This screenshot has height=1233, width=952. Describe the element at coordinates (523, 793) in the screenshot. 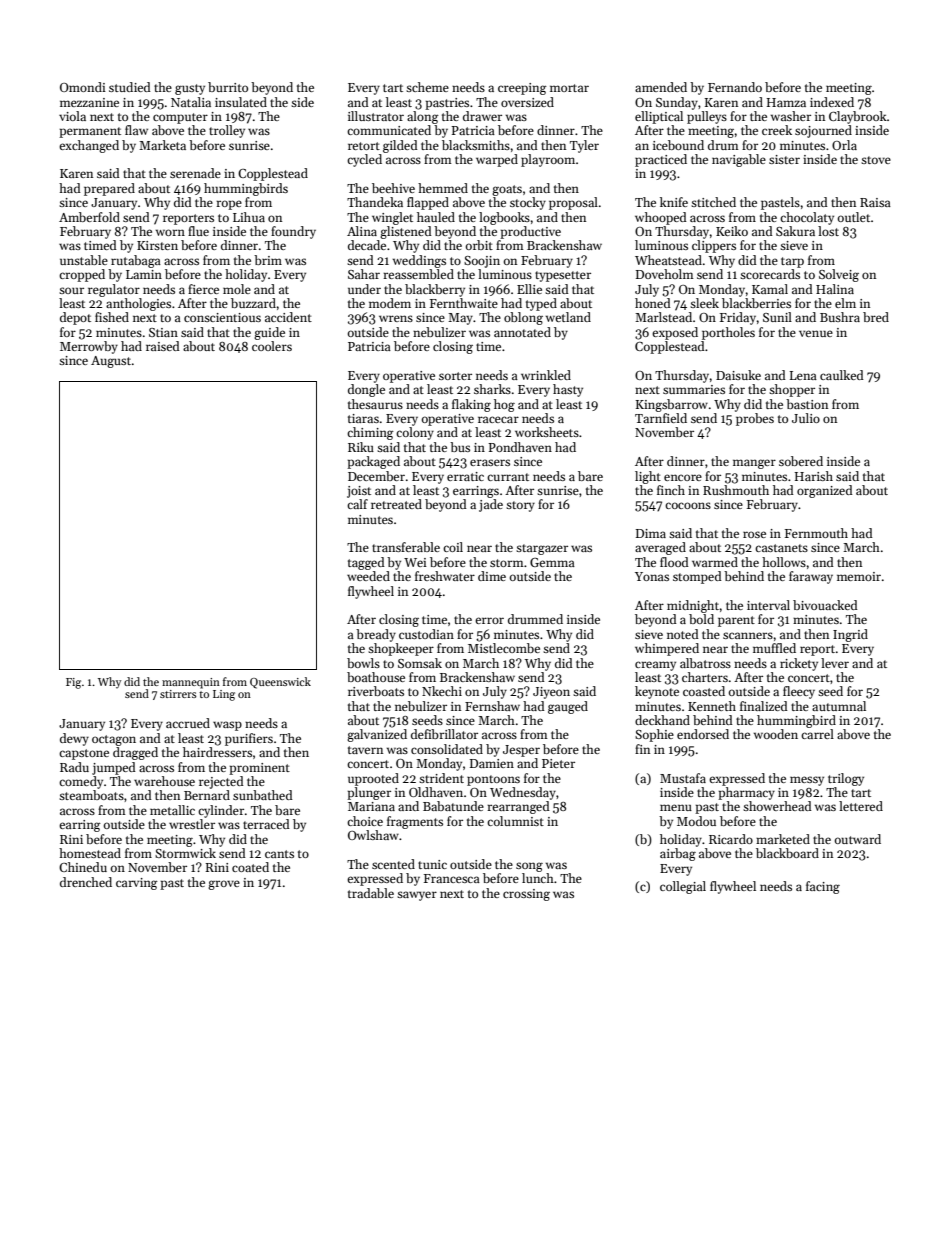

I see `Wednesday` at that location.
